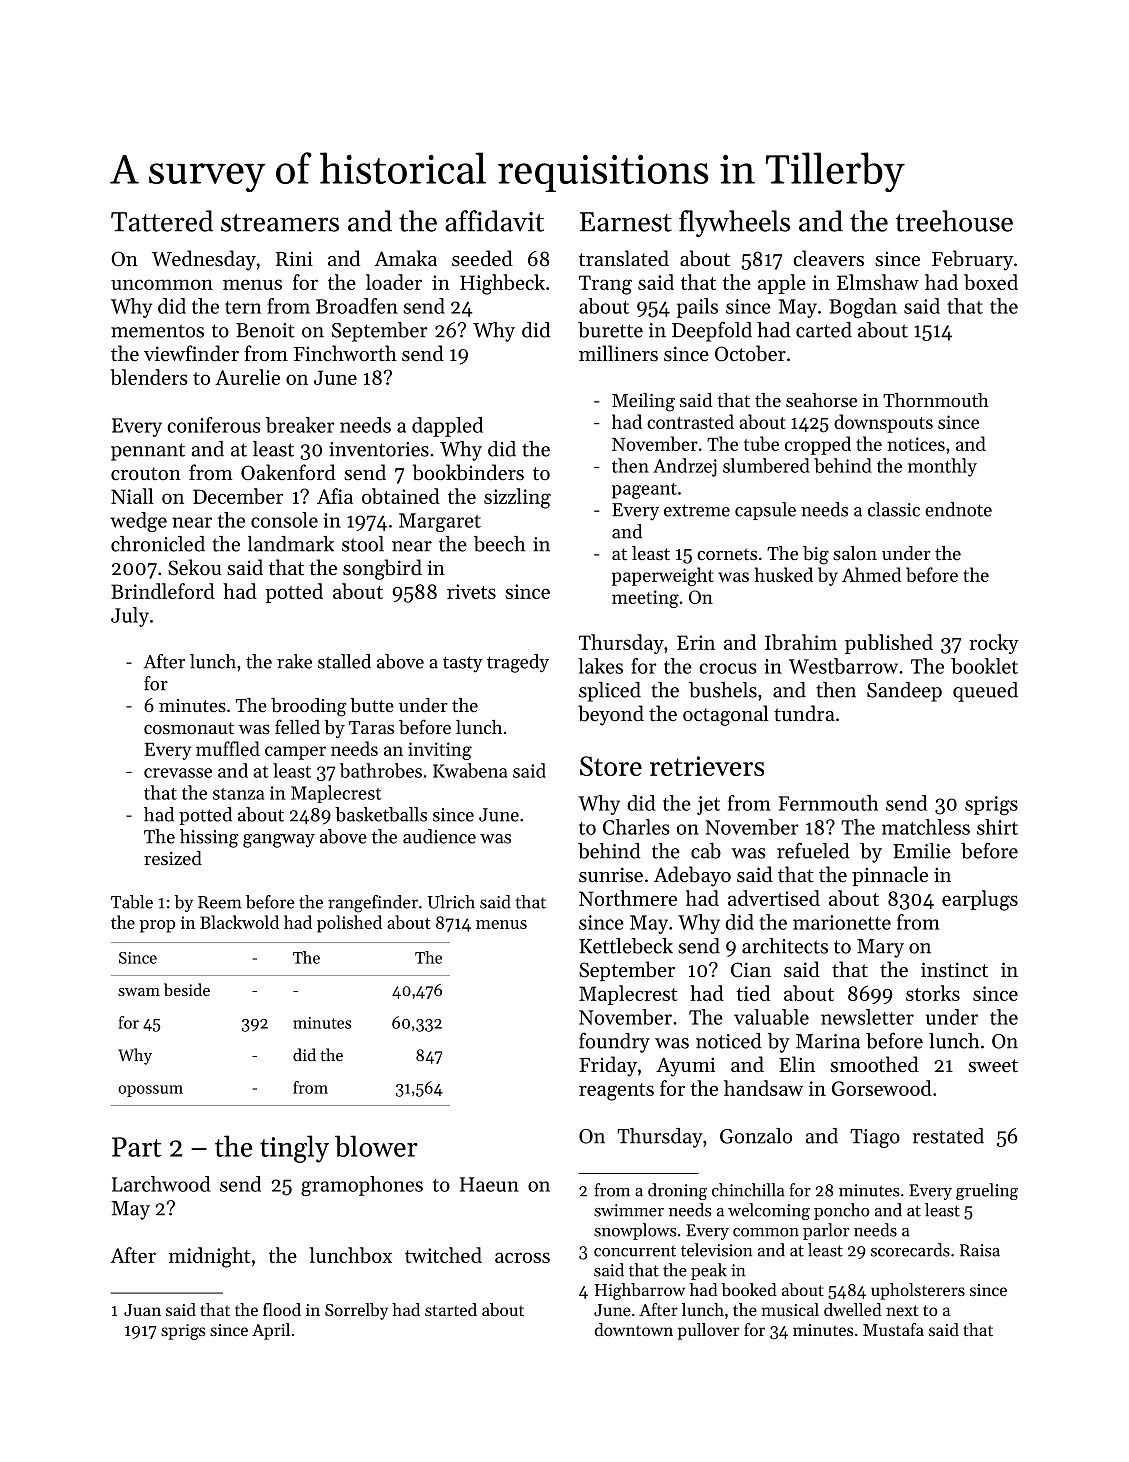 Image resolution: width=1129 pixels, height=1462 pixels. I want to click on tern, so click(243, 307).
